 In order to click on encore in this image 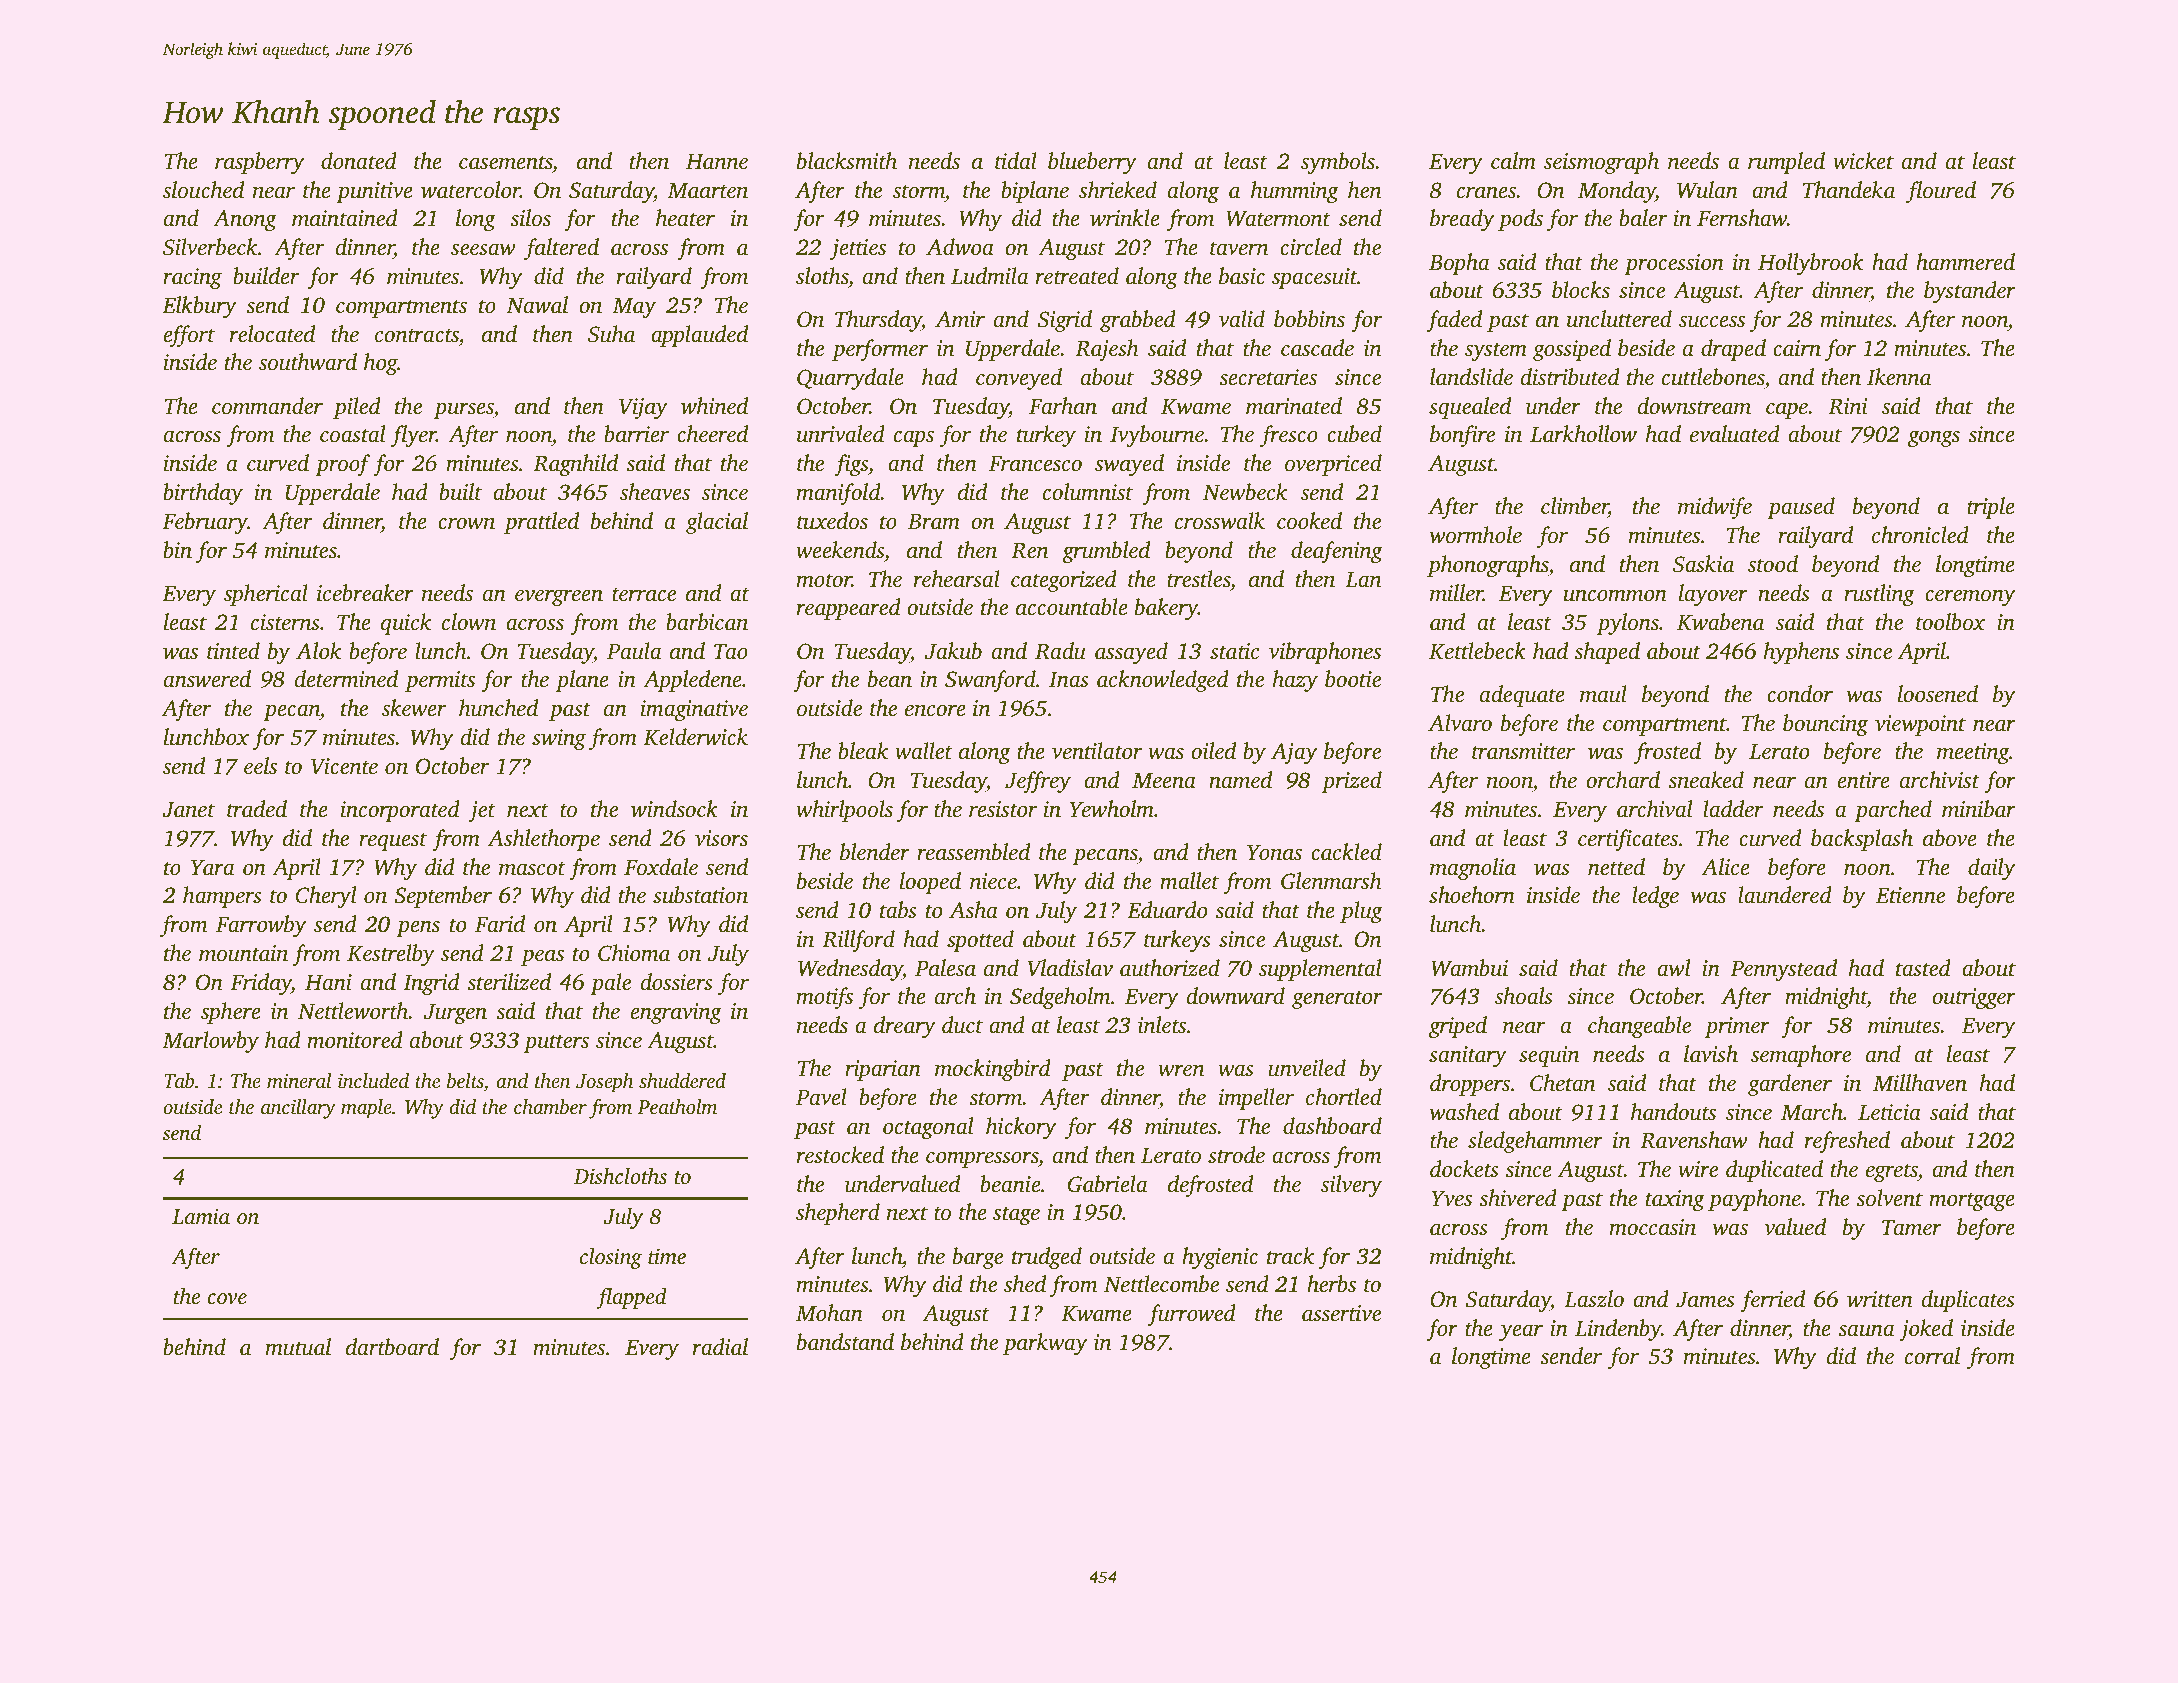, I will do `click(935, 711)`.
